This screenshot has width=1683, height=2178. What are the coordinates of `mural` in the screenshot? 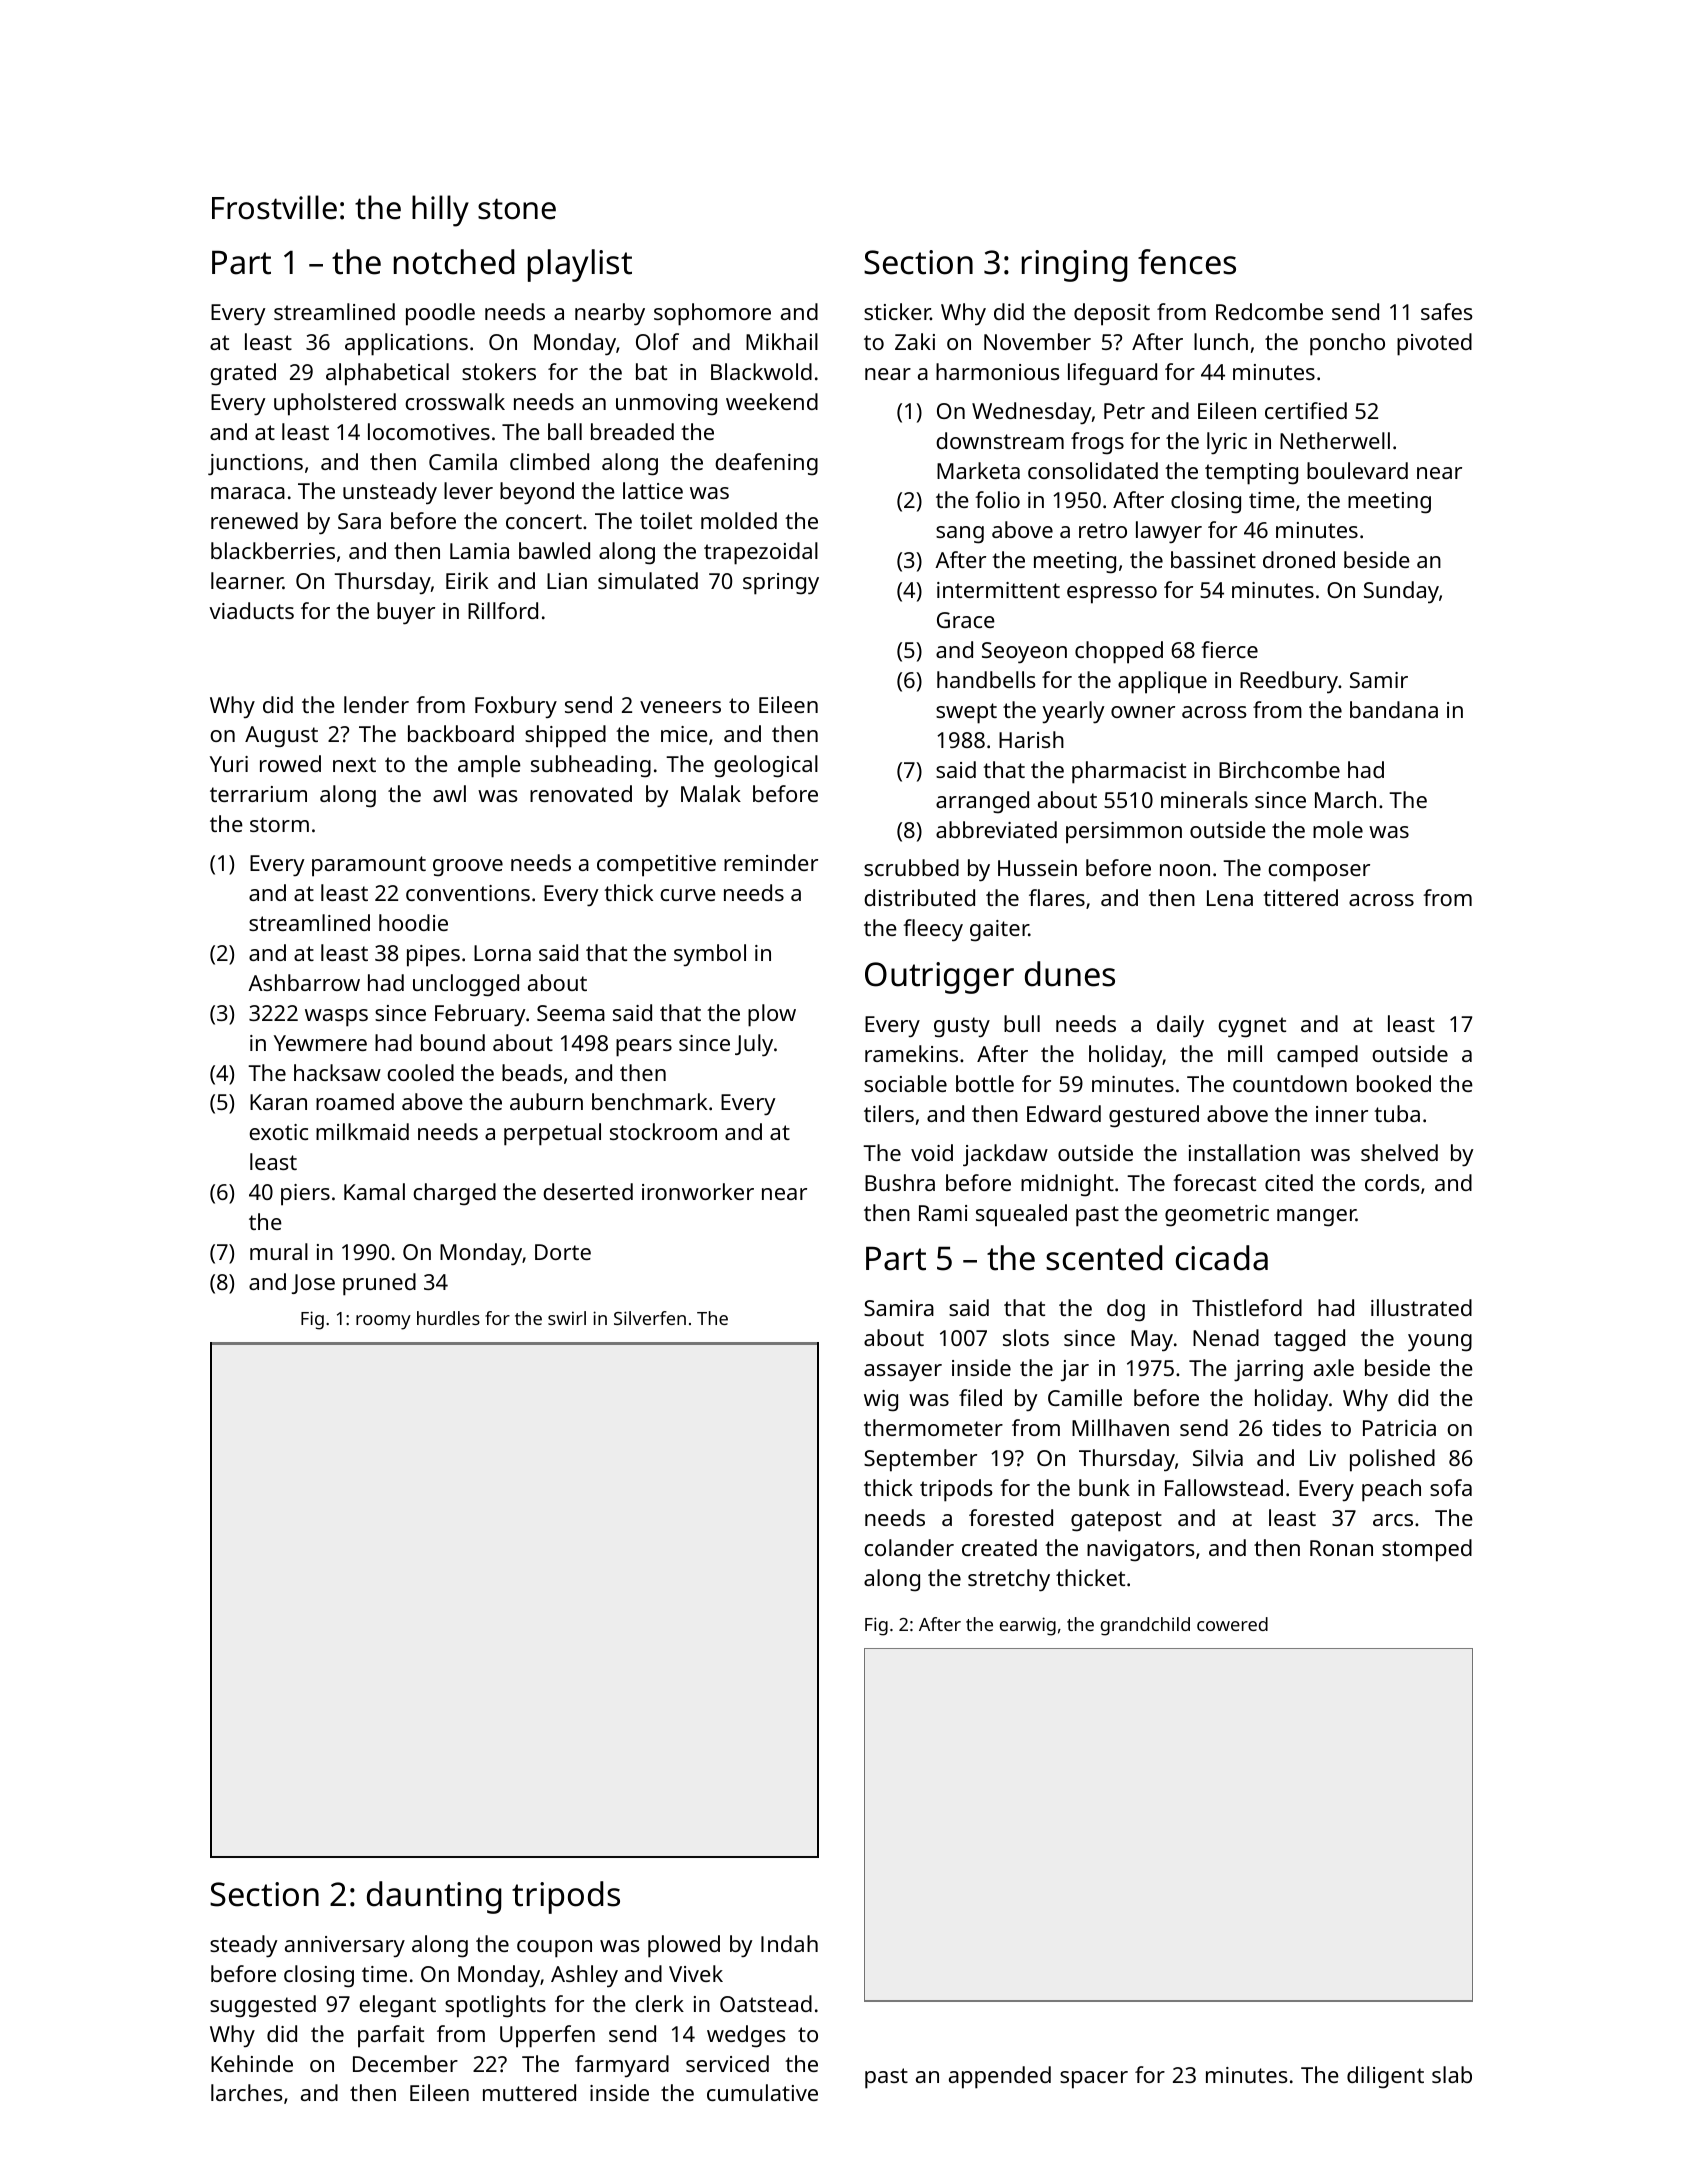 It's located at (279, 1251).
